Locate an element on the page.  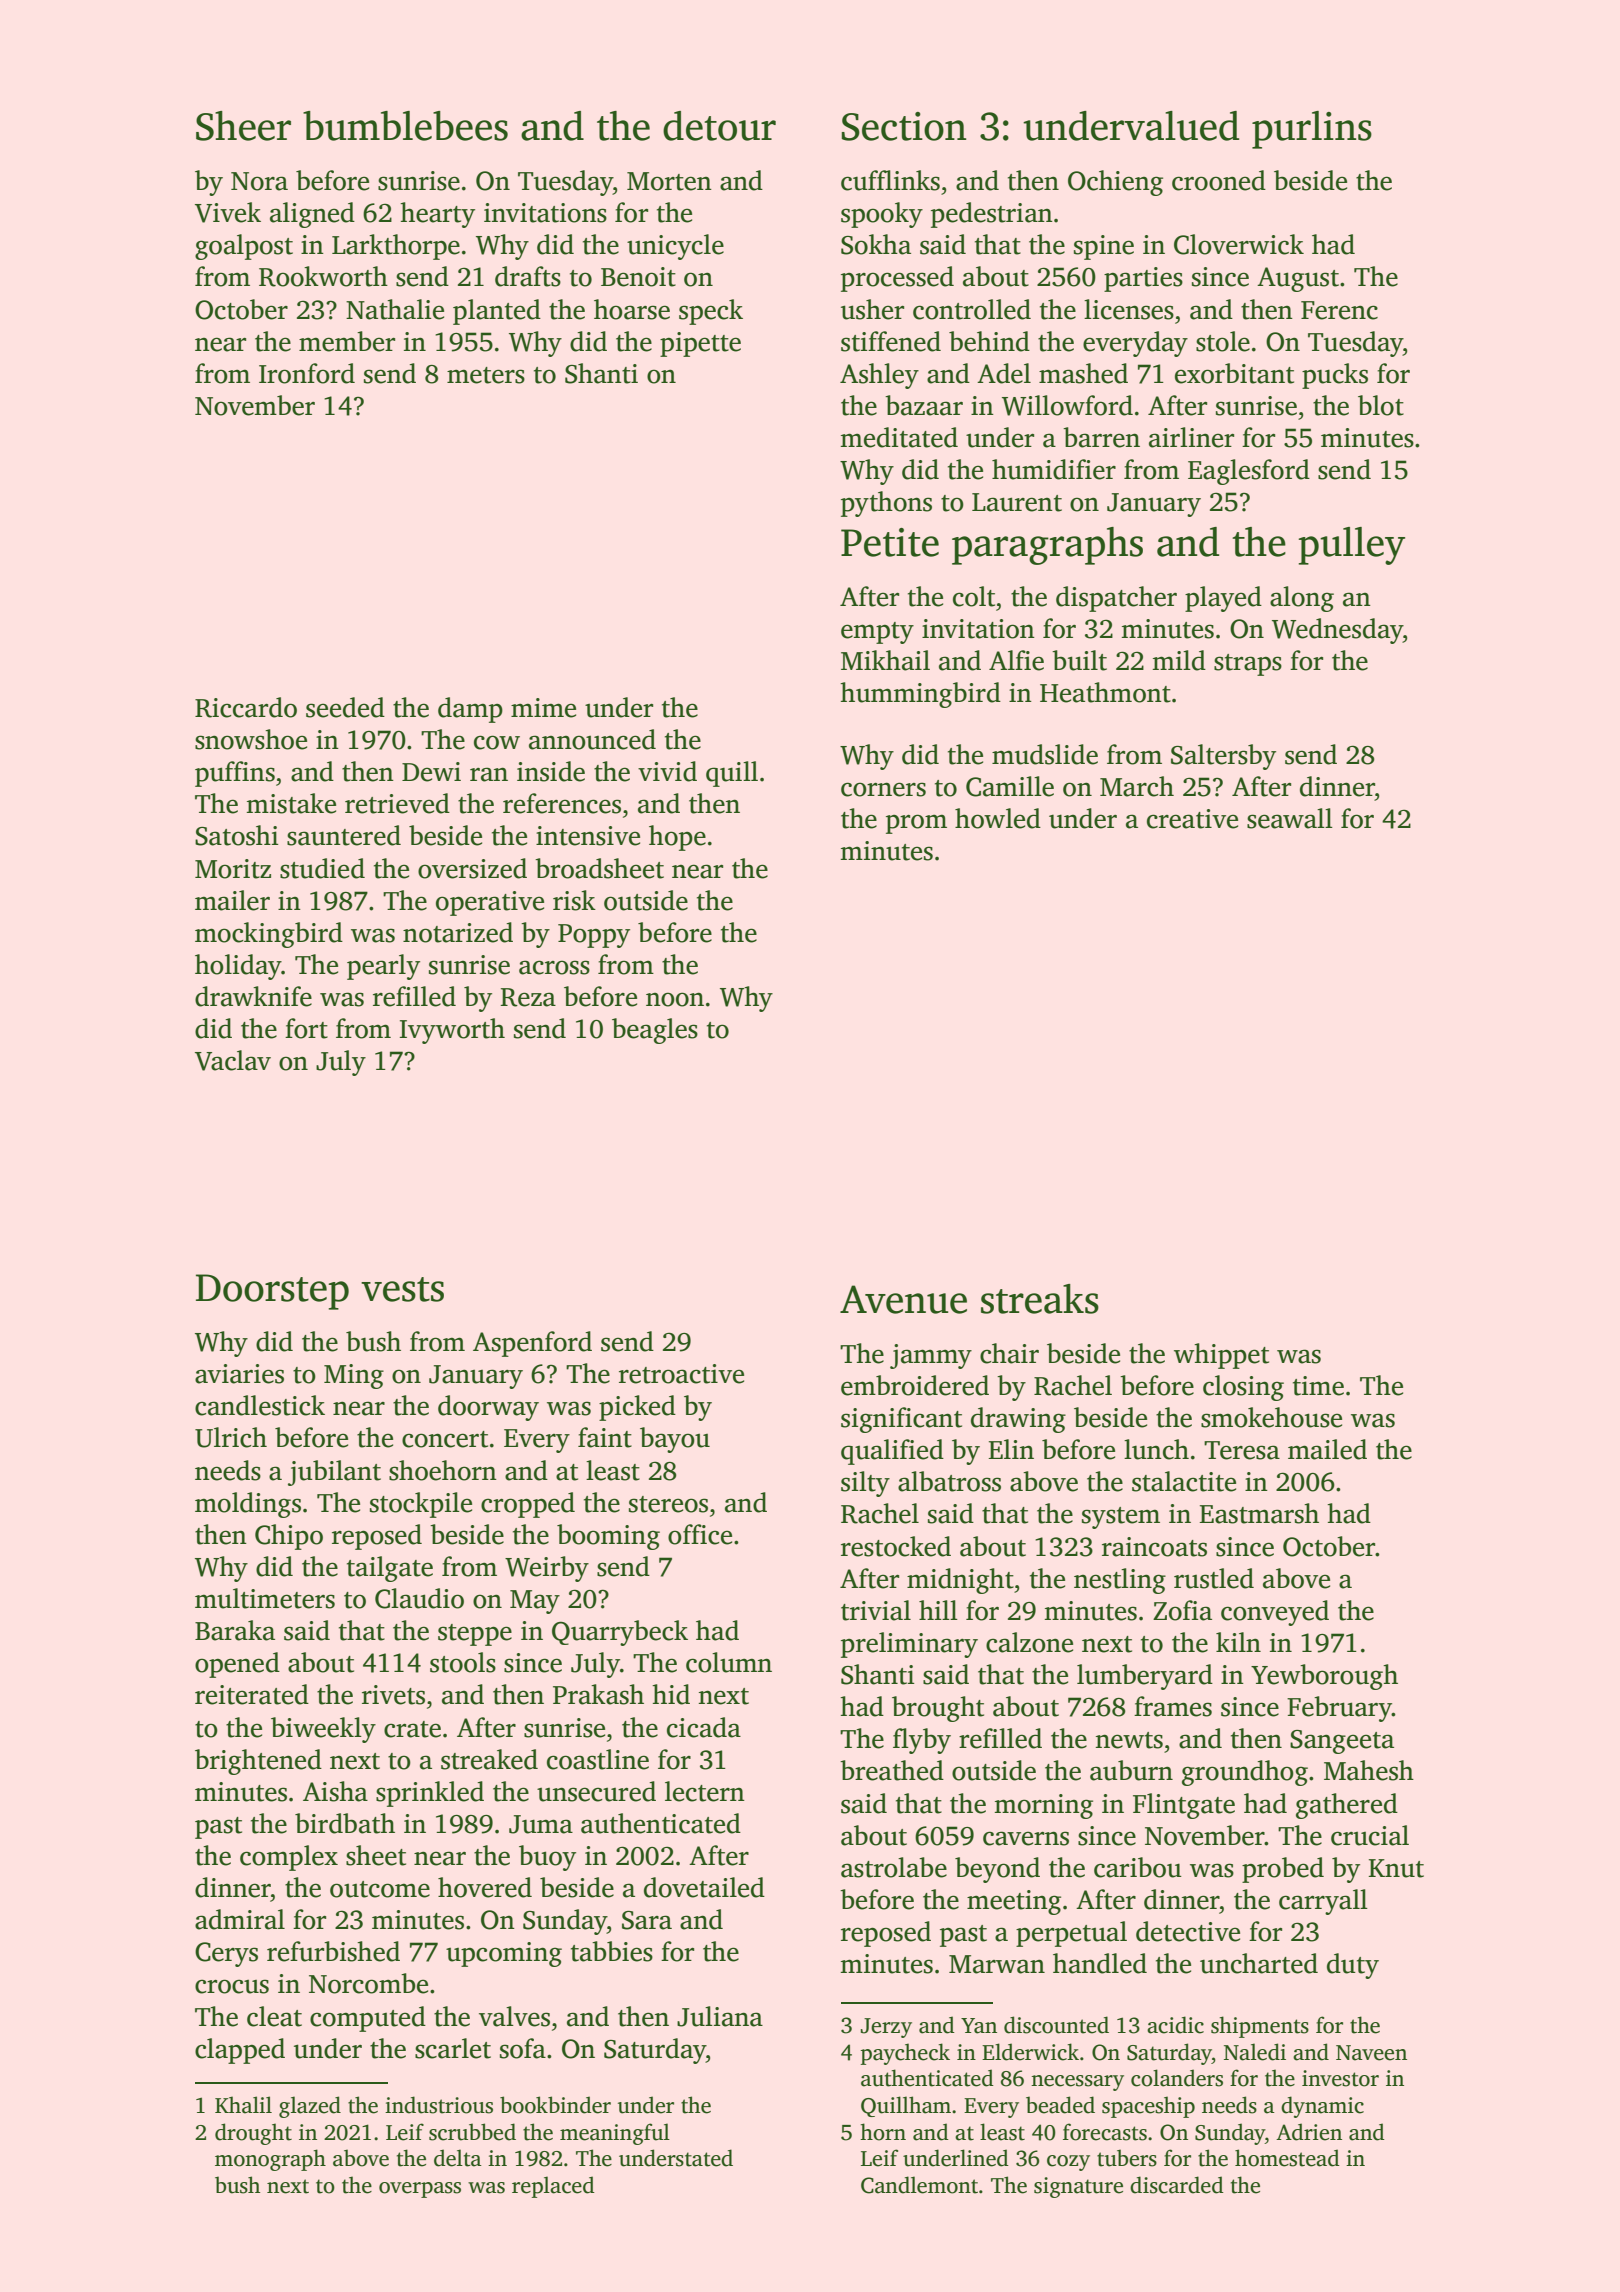
detour is located at coordinates (719, 126).
